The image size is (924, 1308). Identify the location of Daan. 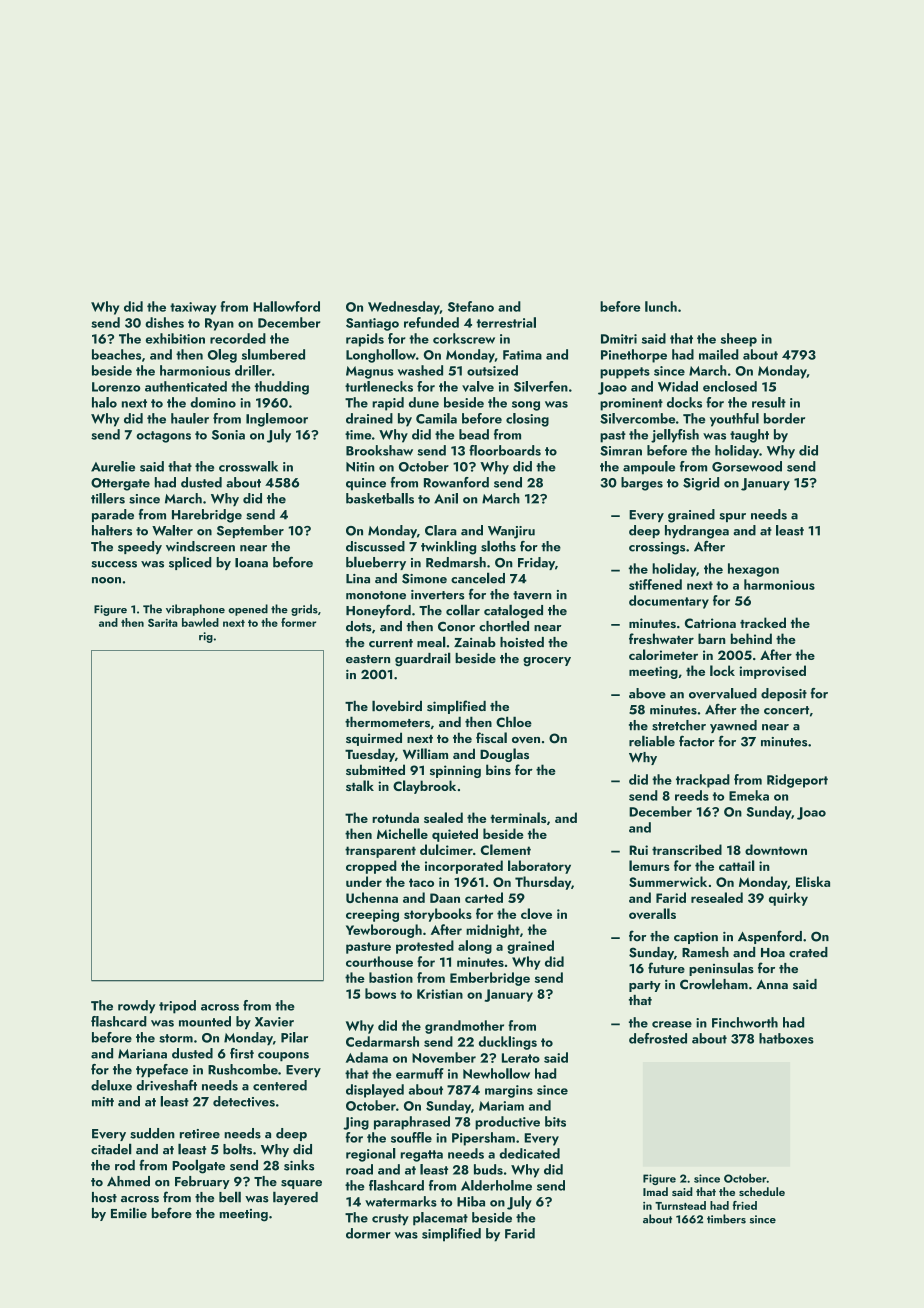
(445, 898).
